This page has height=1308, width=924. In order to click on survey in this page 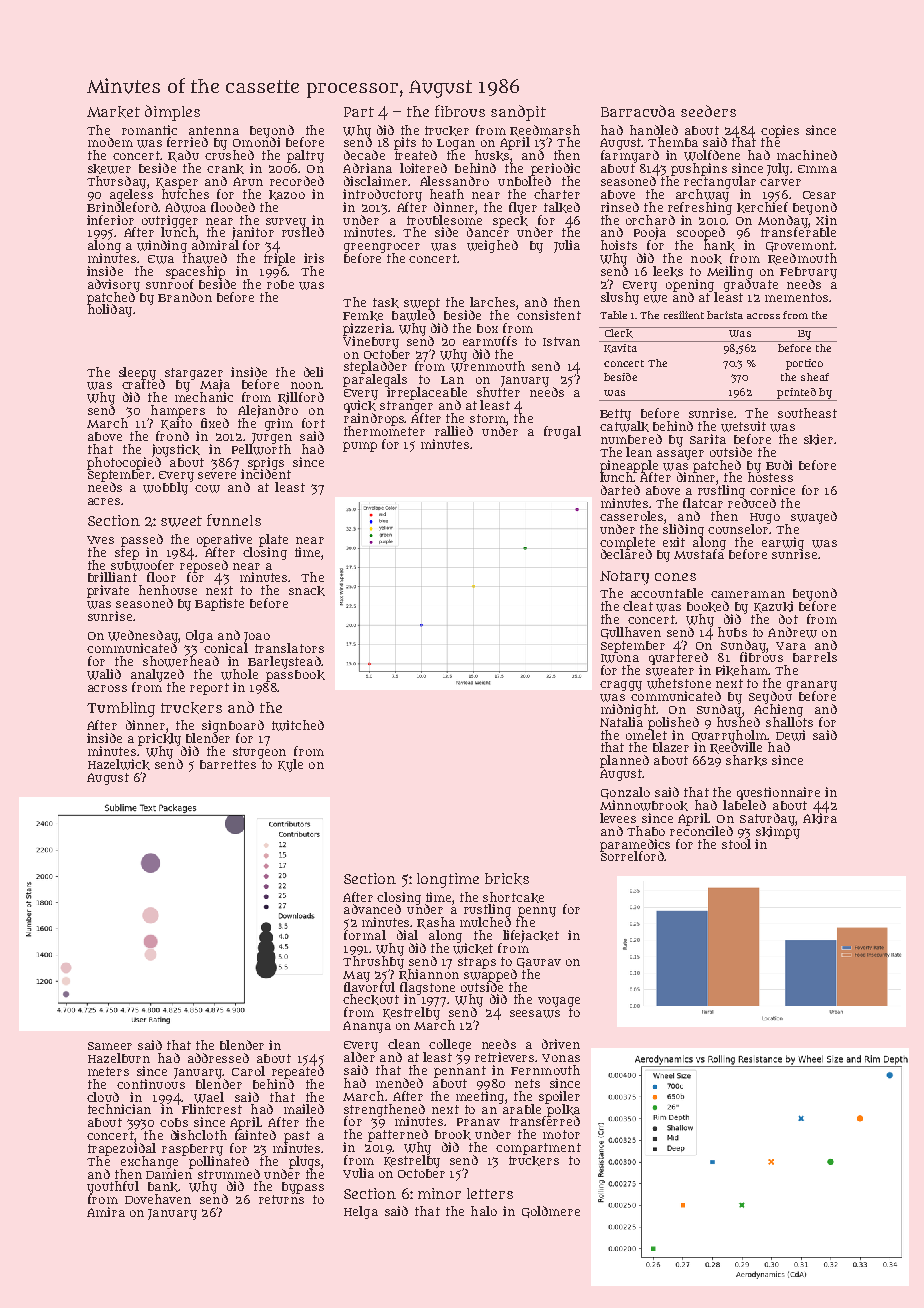, I will do `click(287, 223)`.
